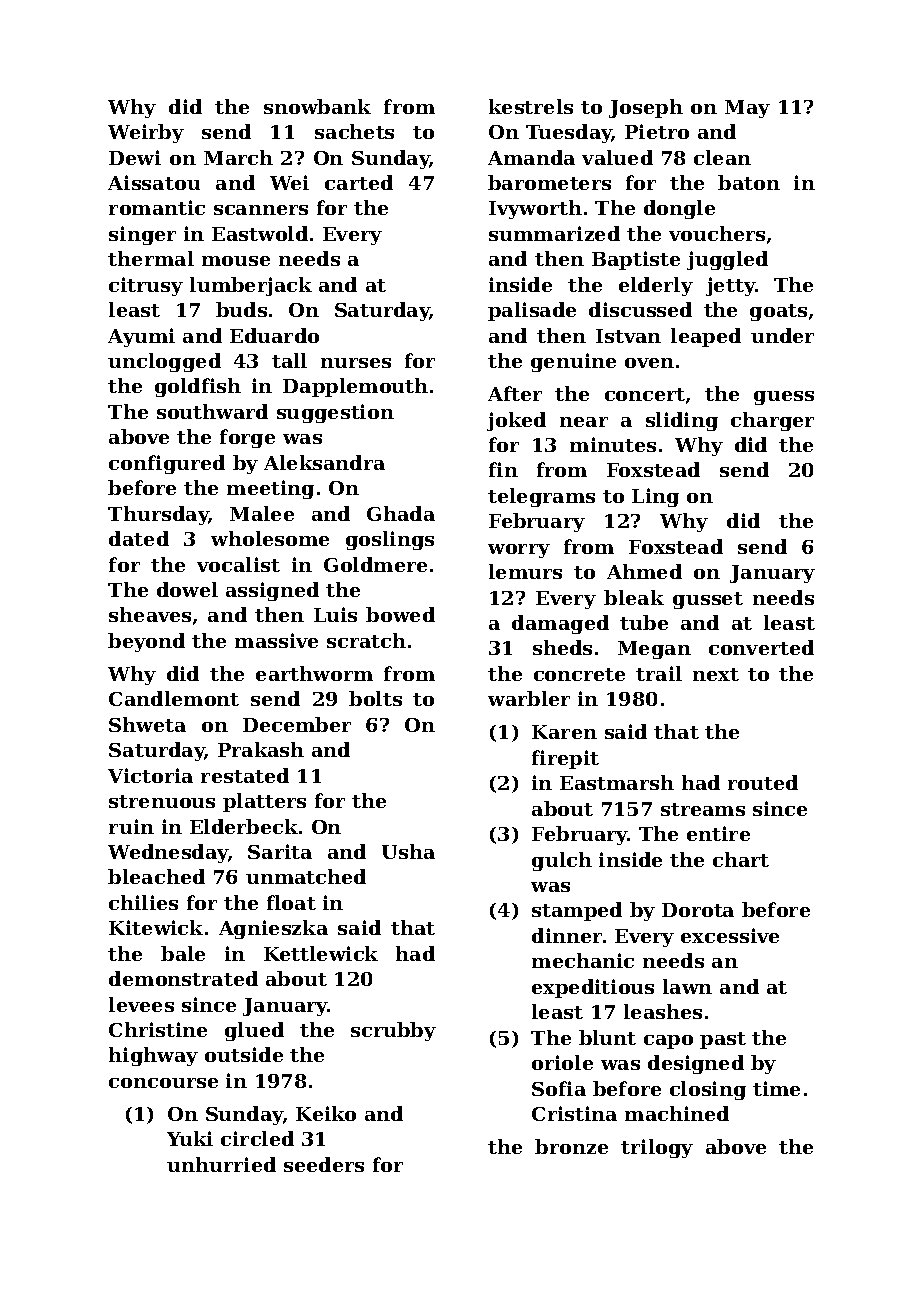 Image resolution: width=924 pixels, height=1311 pixels. I want to click on bronze, so click(571, 1146).
